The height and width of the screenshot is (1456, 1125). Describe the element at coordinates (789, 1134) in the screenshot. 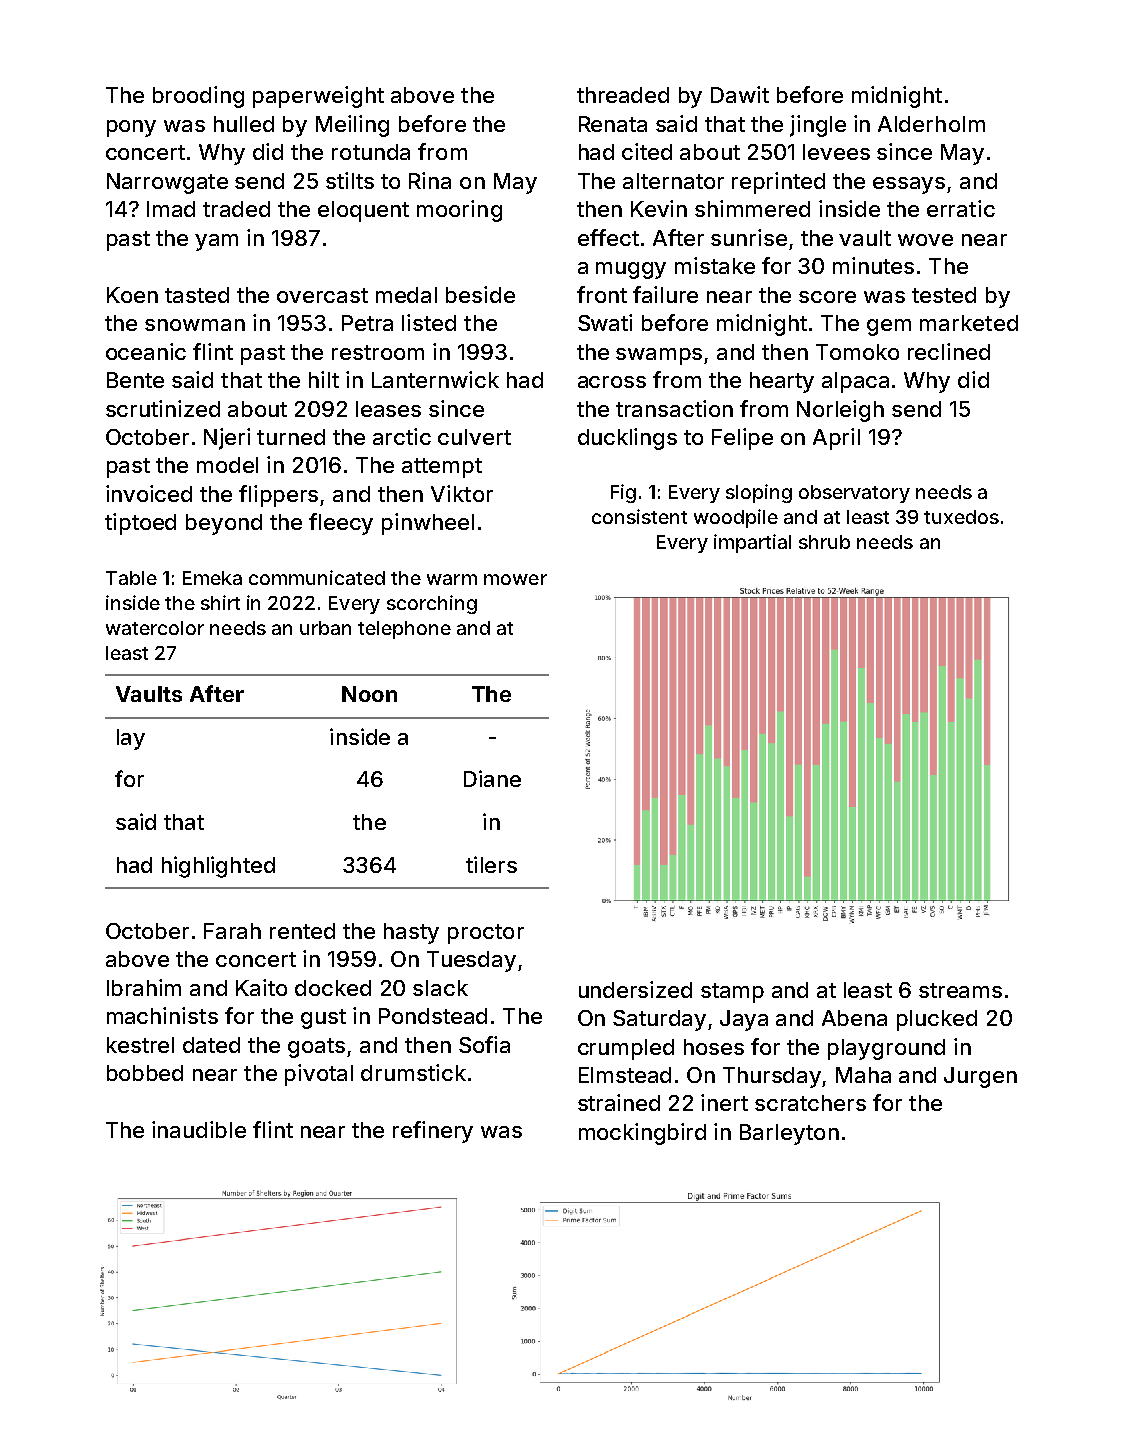

I see `Barleyton` at that location.
